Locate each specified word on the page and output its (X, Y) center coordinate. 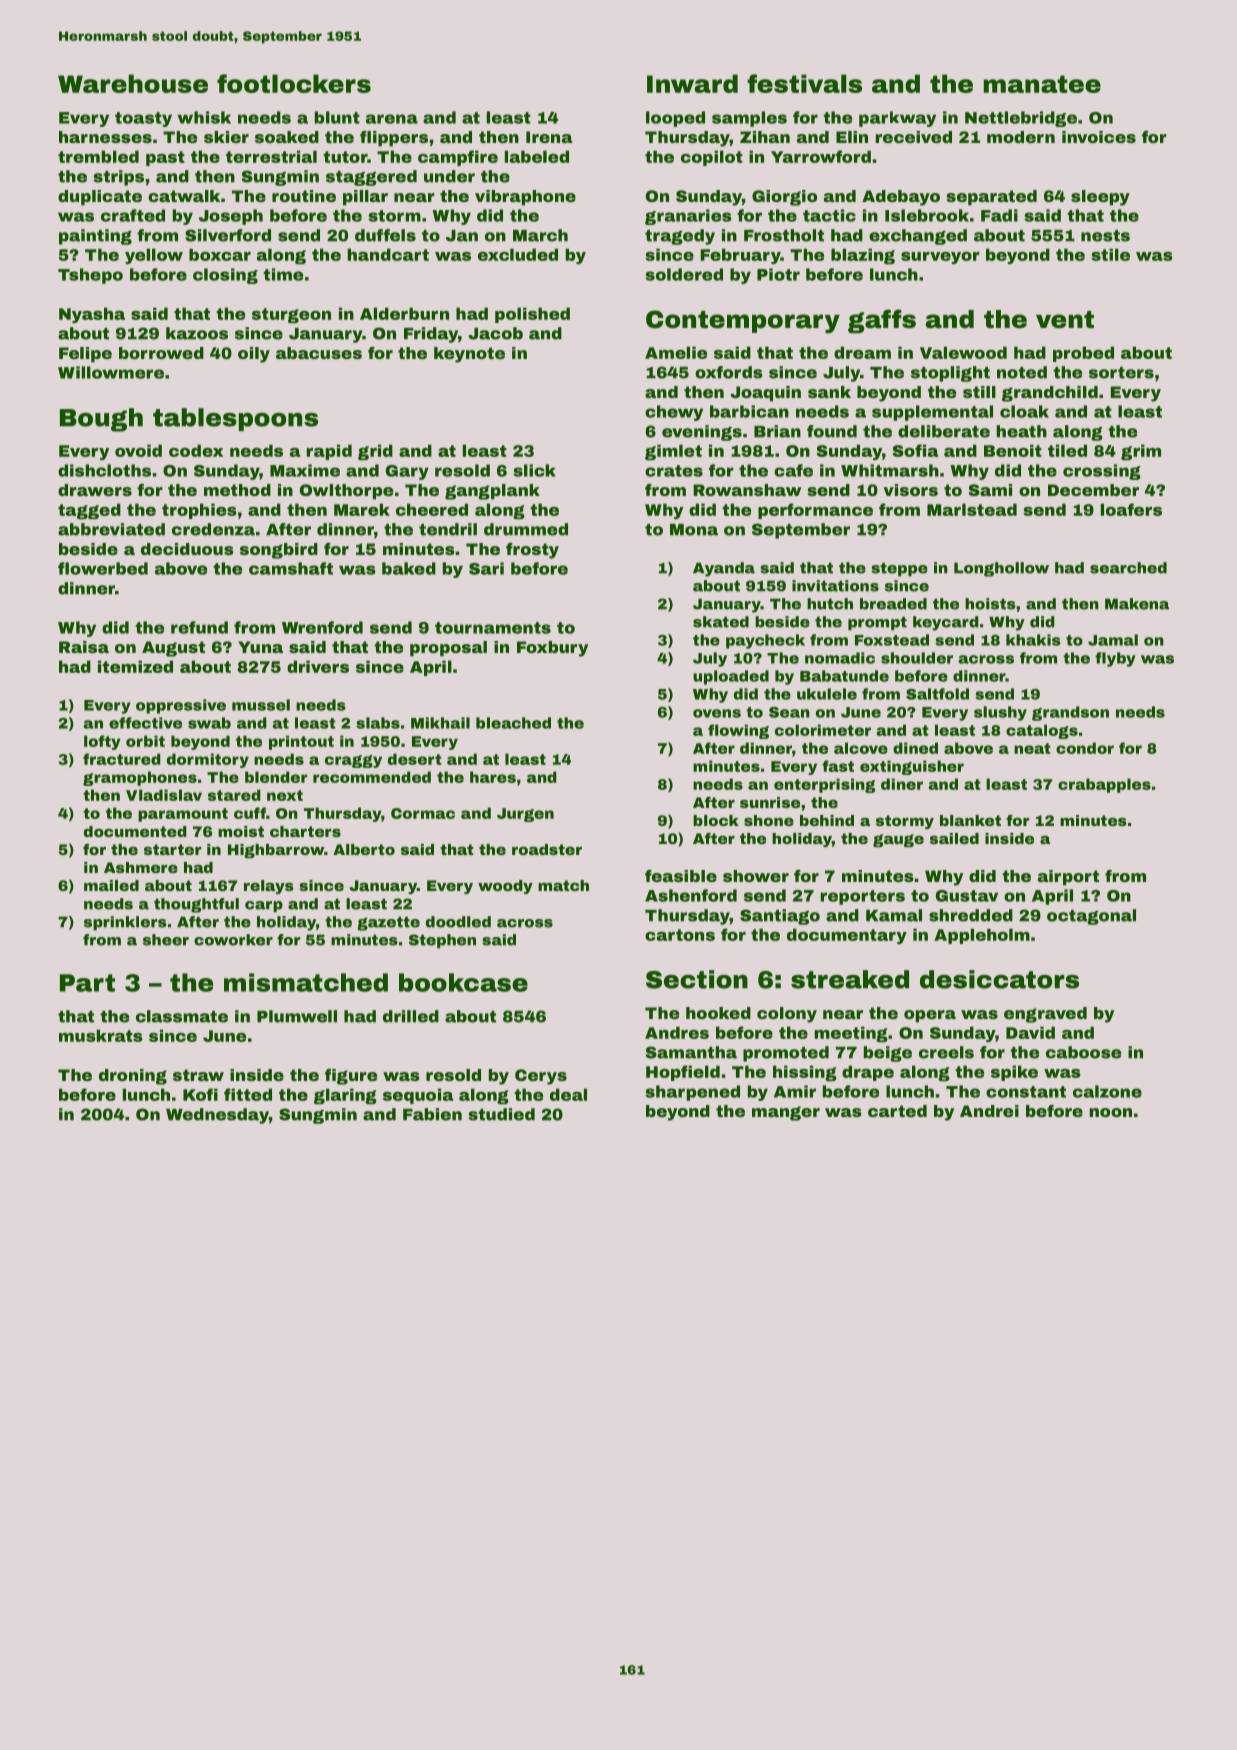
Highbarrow (276, 851)
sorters (1121, 373)
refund (199, 627)
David (1030, 1032)
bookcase (463, 982)
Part (87, 983)
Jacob (495, 333)
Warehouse (133, 83)
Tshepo (90, 276)
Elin (852, 137)
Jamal (1113, 640)
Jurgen (525, 815)
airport (1068, 878)
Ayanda (724, 569)
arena (392, 119)
